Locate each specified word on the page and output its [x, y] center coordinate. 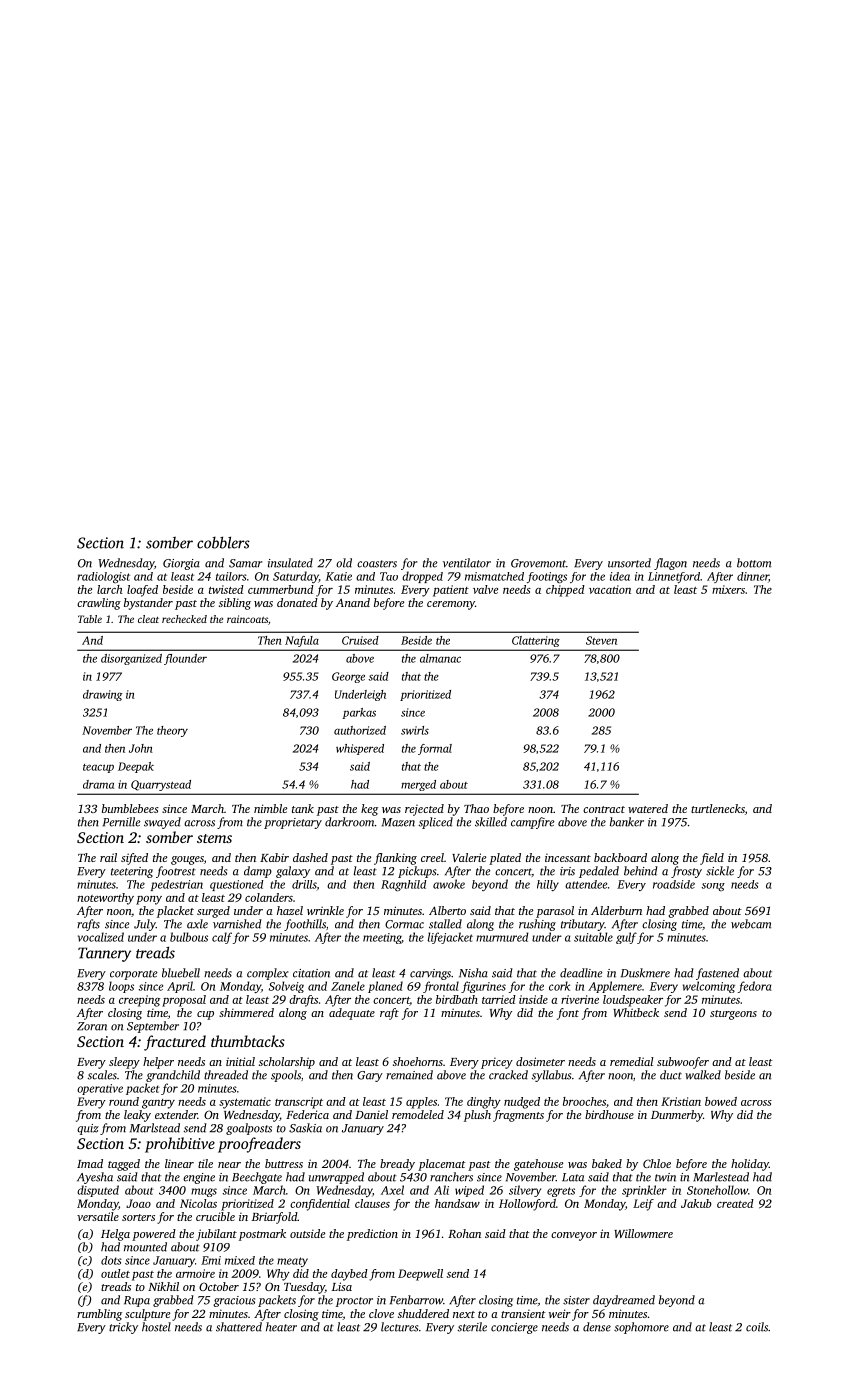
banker [627, 822]
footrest [176, 872]
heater [281, 1327]
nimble [270, 808]
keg [369, 810]
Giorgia [181, 564]
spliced [436, 823]
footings [547, 578]
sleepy [124, 1063]
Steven [601, 640]
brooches [584, 1101]
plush [477, 1116]
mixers [728, 589]
